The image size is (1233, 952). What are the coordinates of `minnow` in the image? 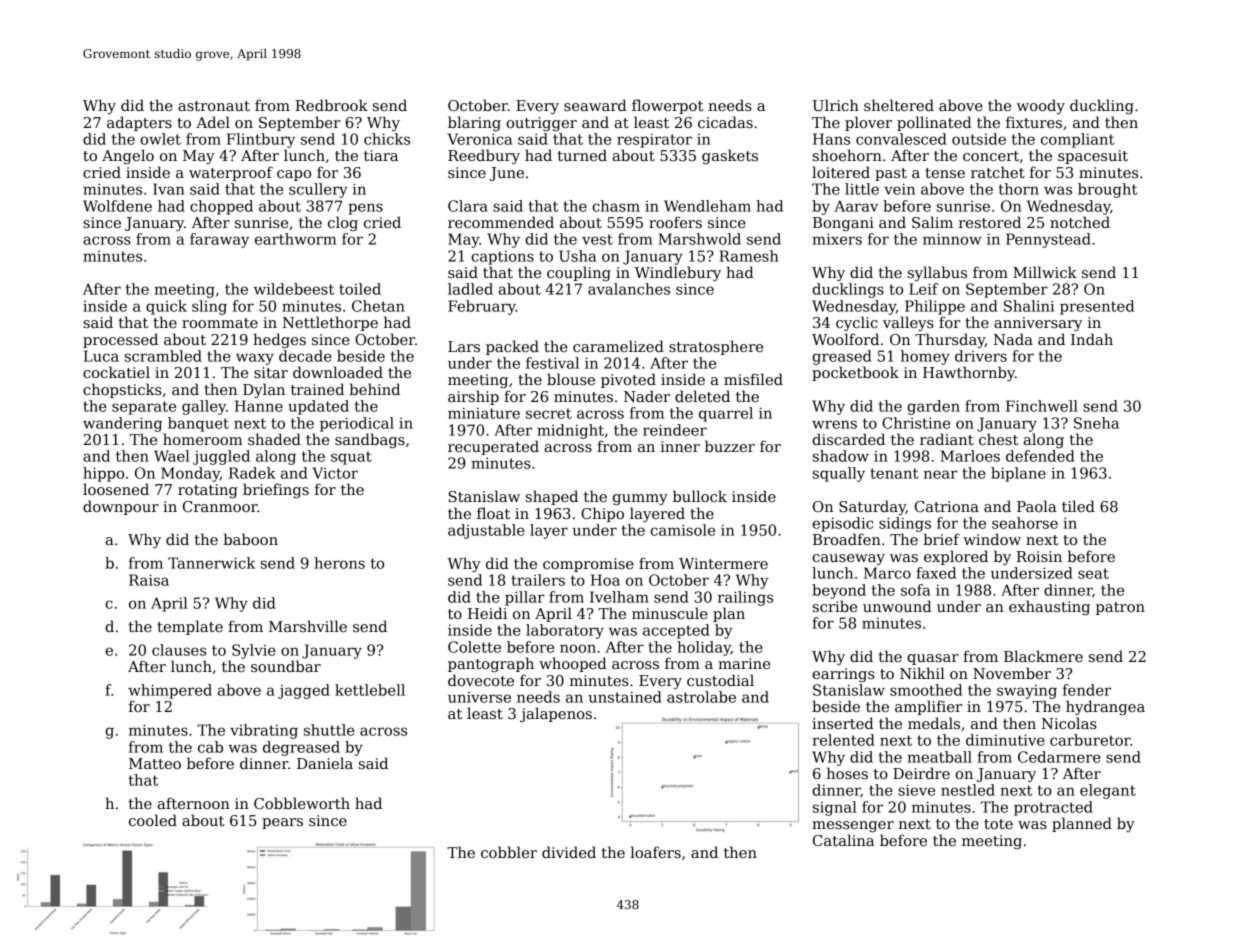 It's located at (952, 239).
